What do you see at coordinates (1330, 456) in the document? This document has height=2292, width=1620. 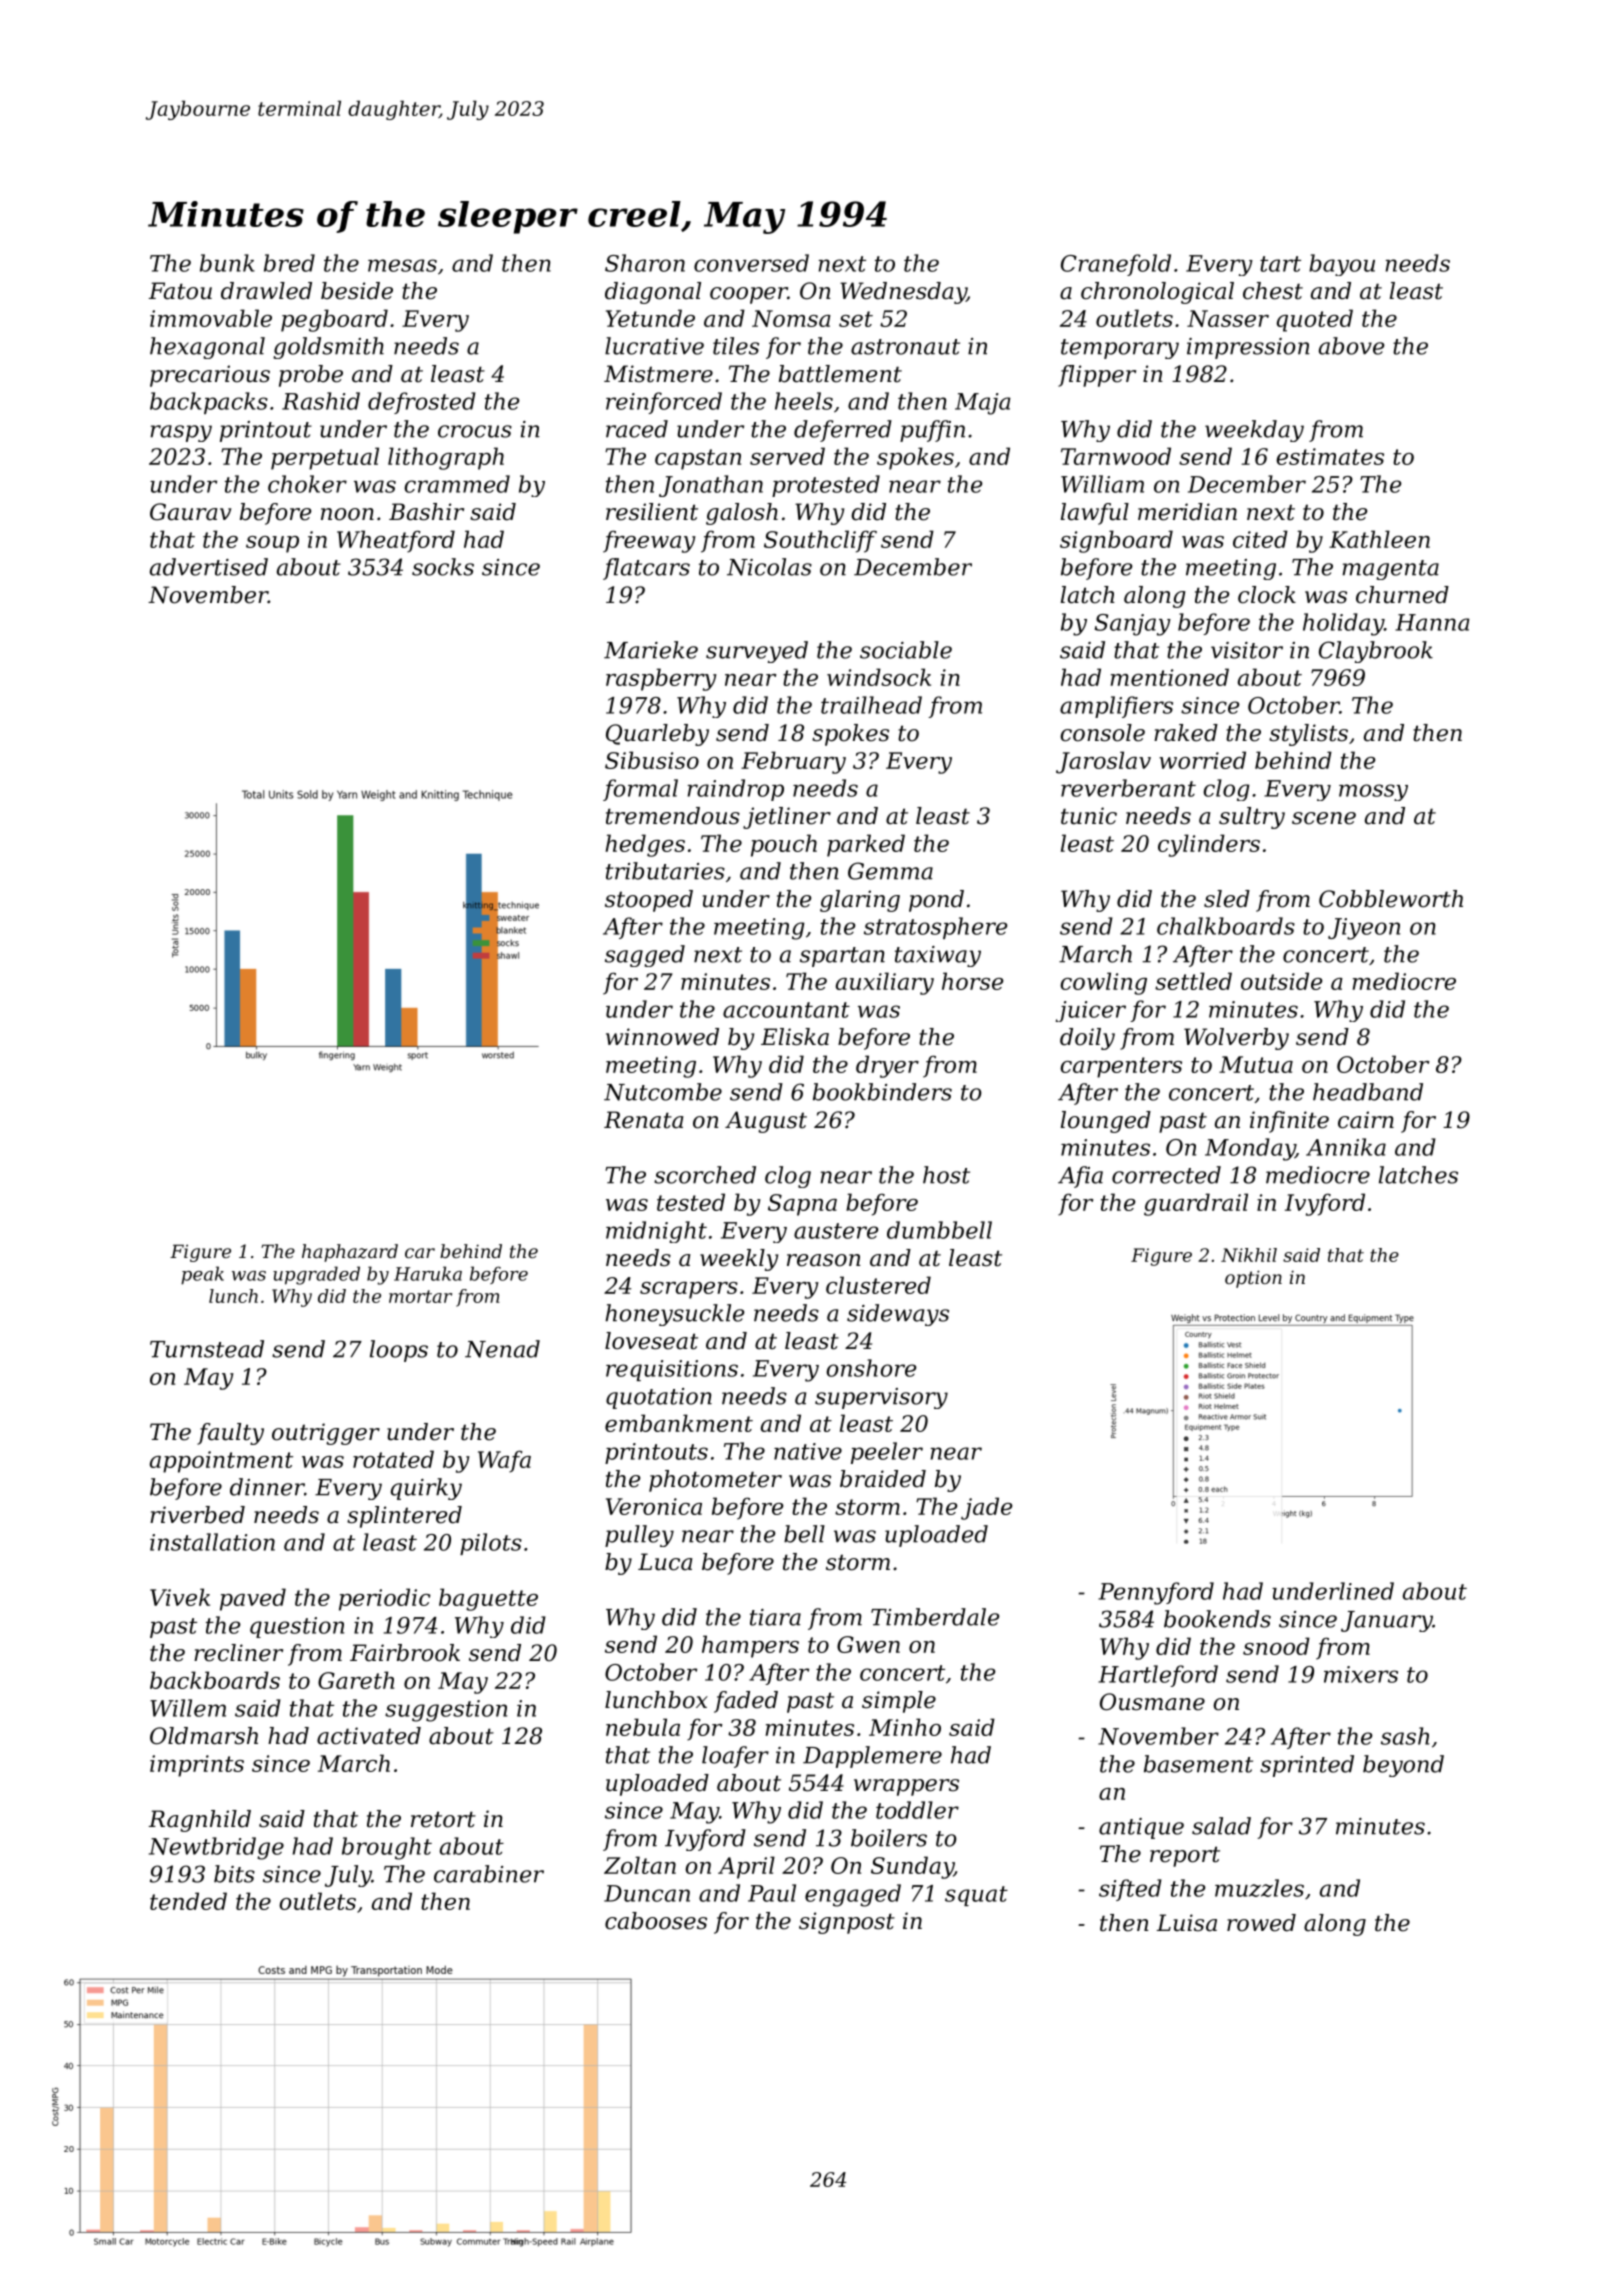 I see `estimates` at bounding box center [1330, 456].
